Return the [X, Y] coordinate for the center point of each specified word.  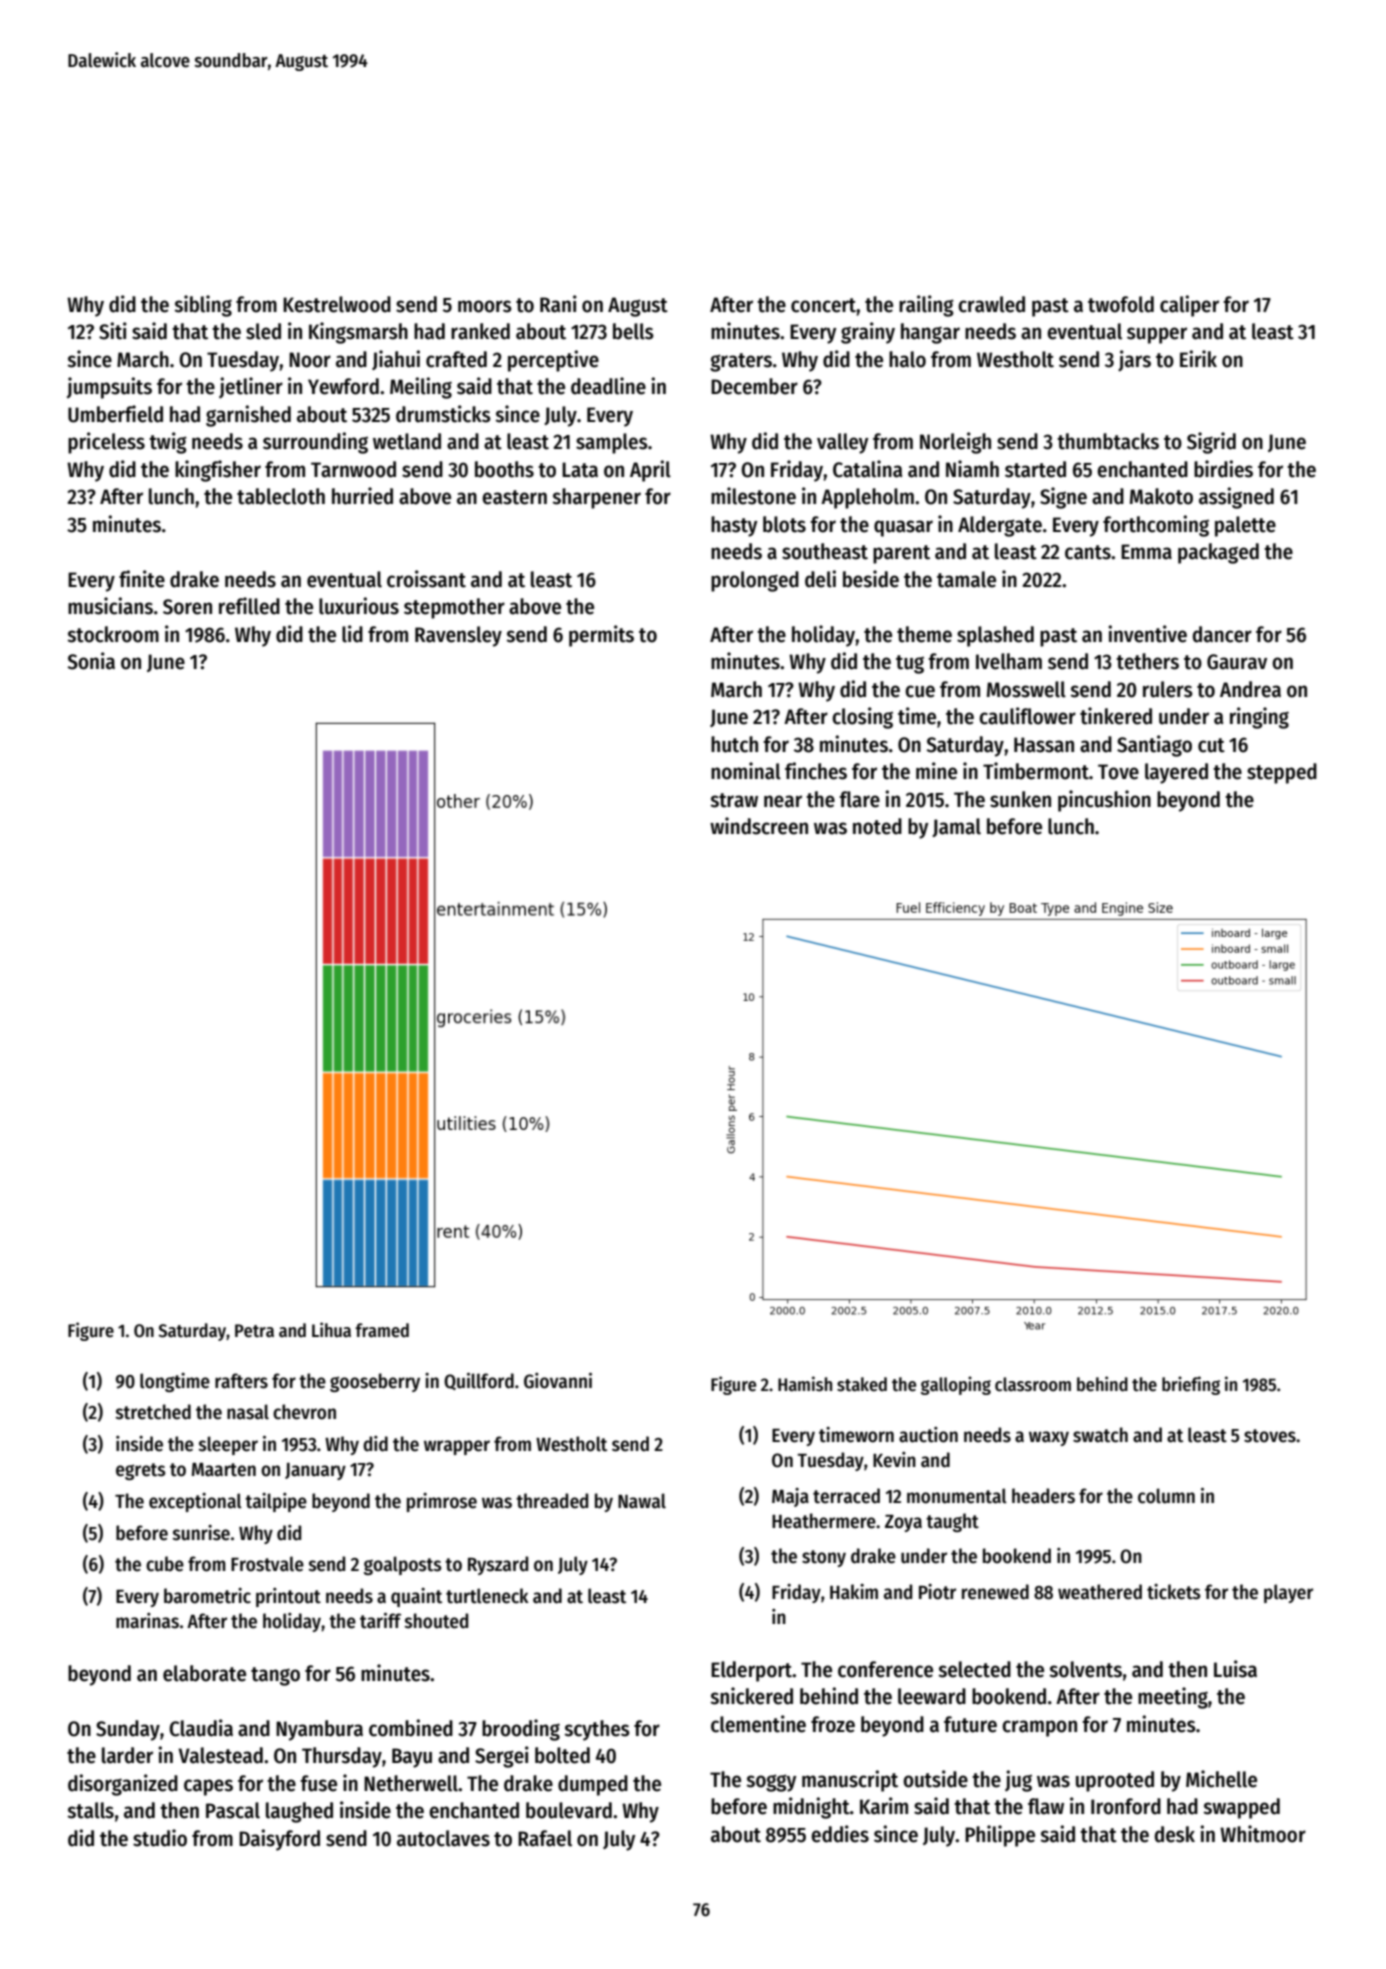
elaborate [204, 1673]
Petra [254, 1331]
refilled [249, 606]
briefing [1191, 1385]
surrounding [315, 443]
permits [601, 636]
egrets [140, 1471]
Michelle [1221, 1779]
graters [741, 362]
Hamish [805, 1384]
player [1288, 1593]
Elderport [752, 1671]
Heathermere [824, 1521]
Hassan [1044, 745]
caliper [1189, 306]
